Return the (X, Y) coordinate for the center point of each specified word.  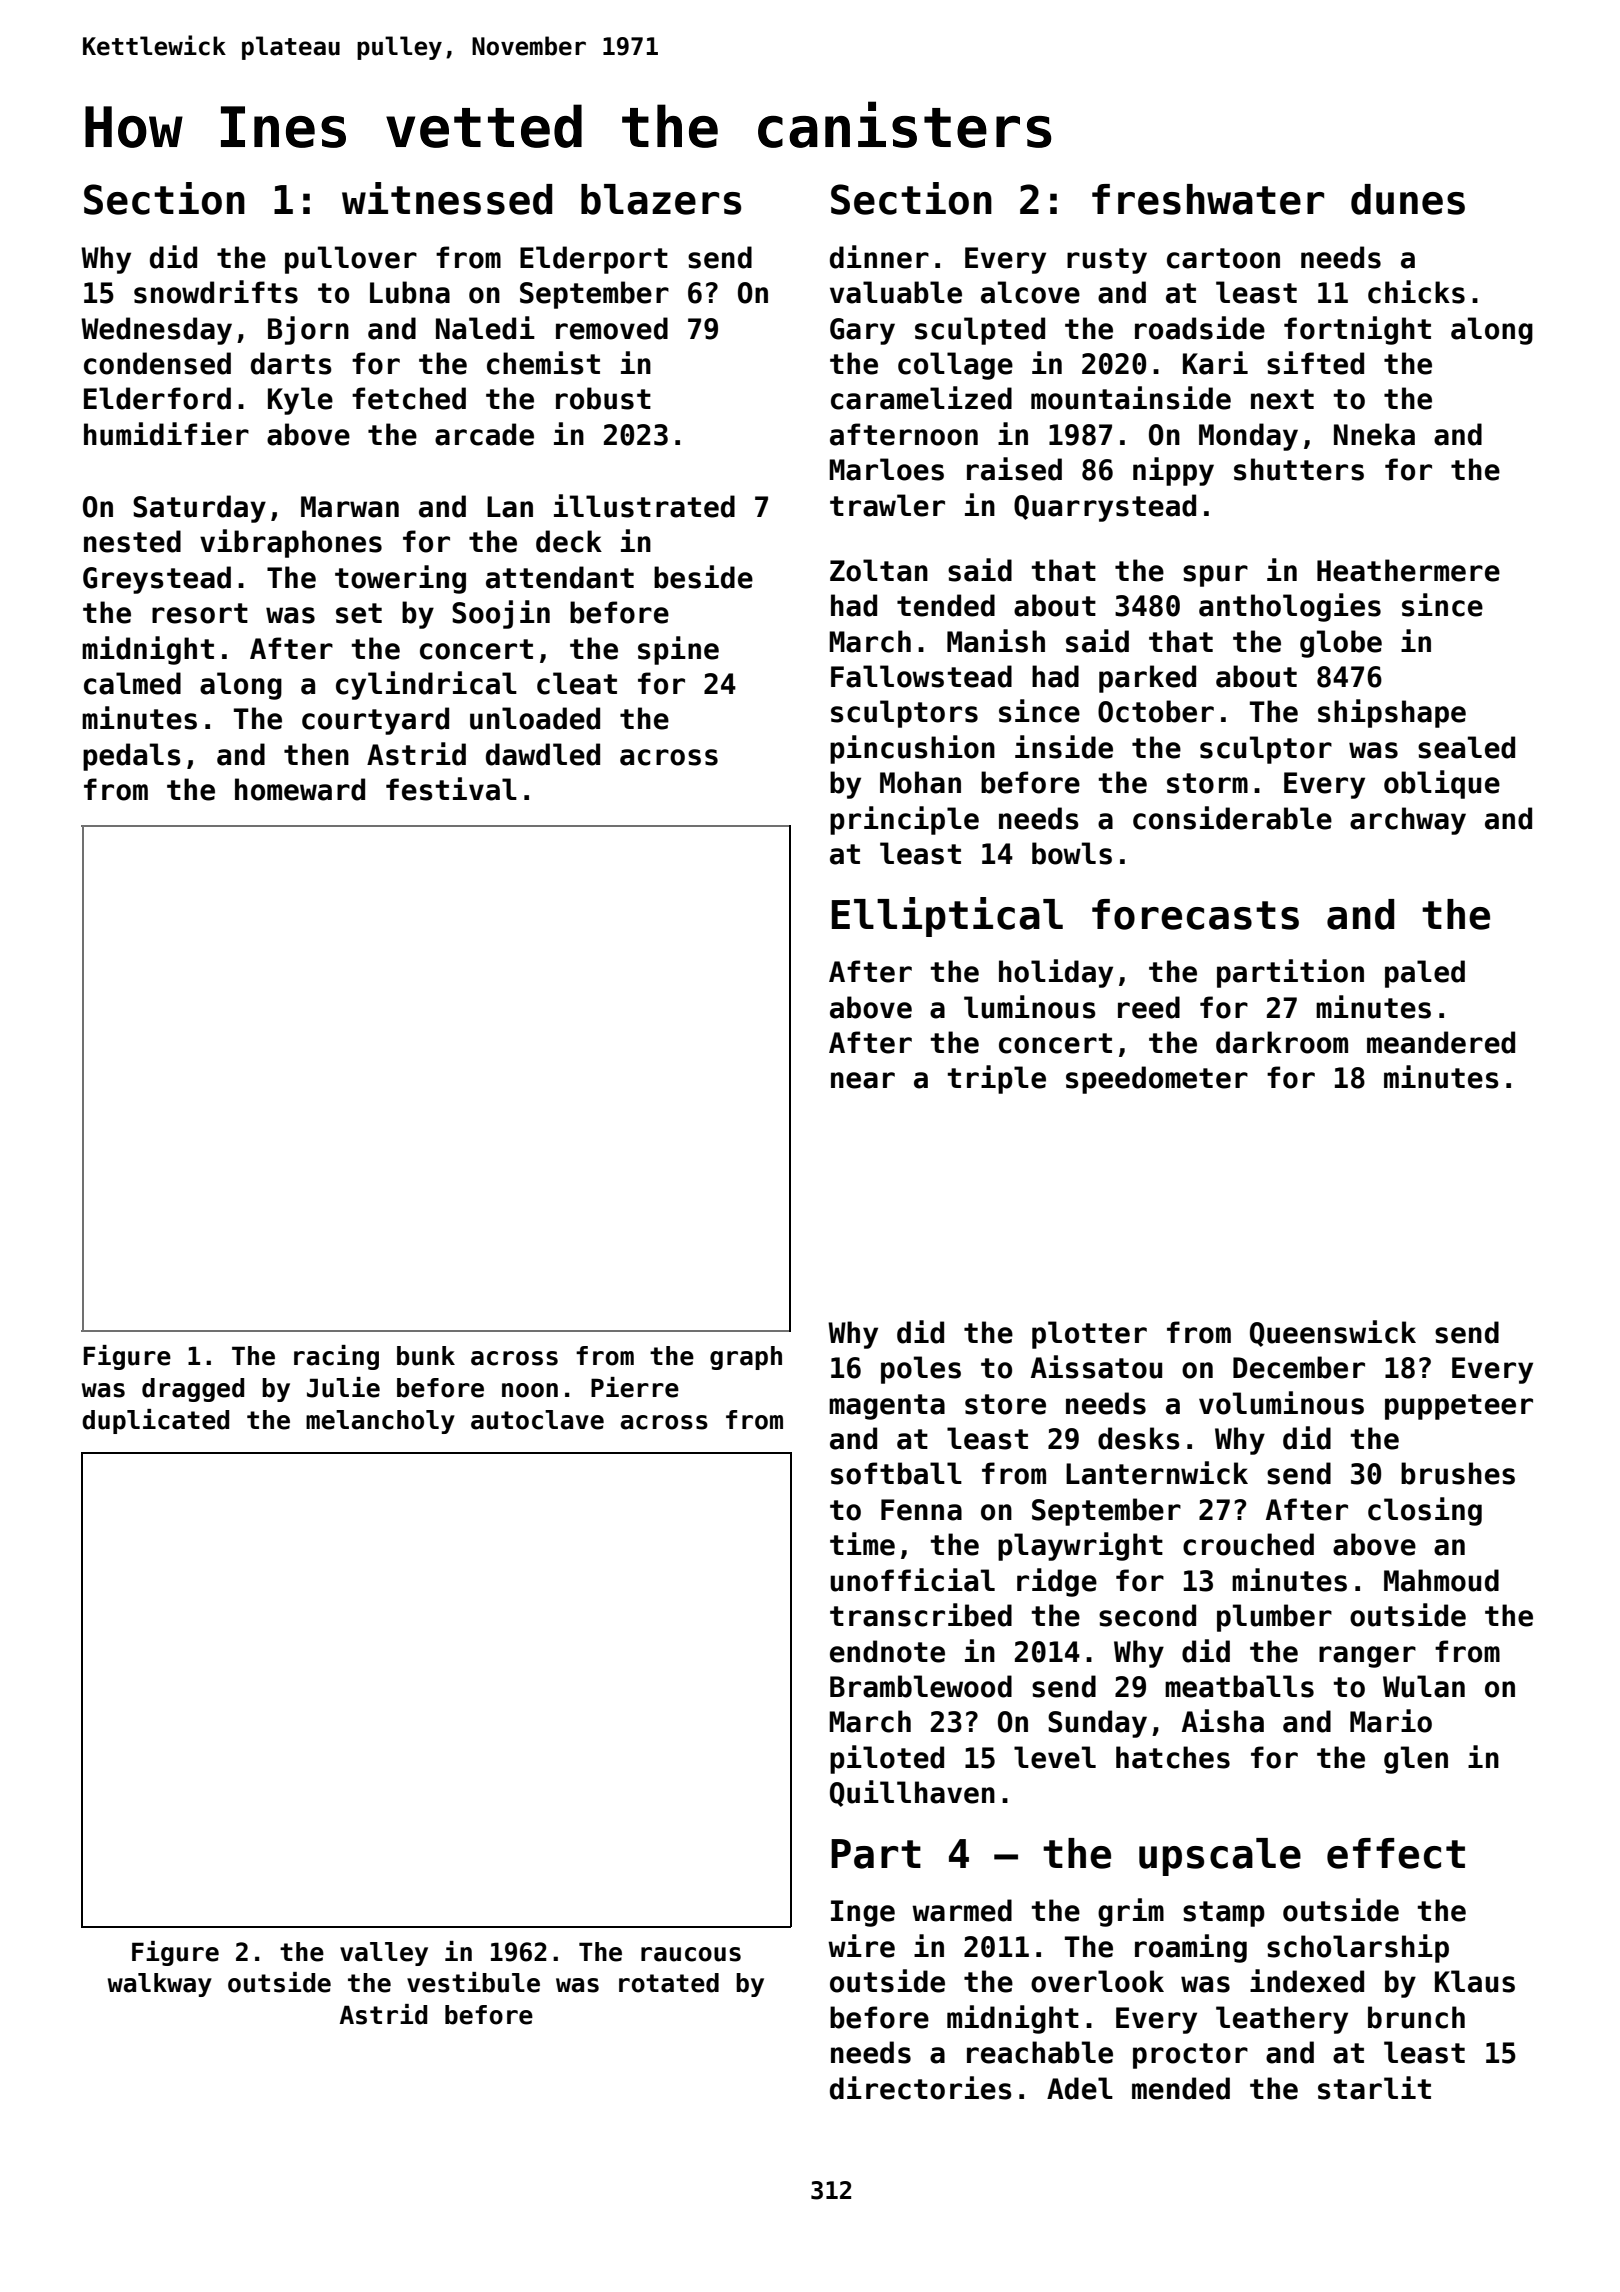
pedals (132, 757)
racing (336, 1357)
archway (1408, 821)
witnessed (447, 198)
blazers (661, 199)
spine (678, 650)
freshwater (1208, 199)
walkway (160, 1985)
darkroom (1282, 1042)
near (863, 1080)
